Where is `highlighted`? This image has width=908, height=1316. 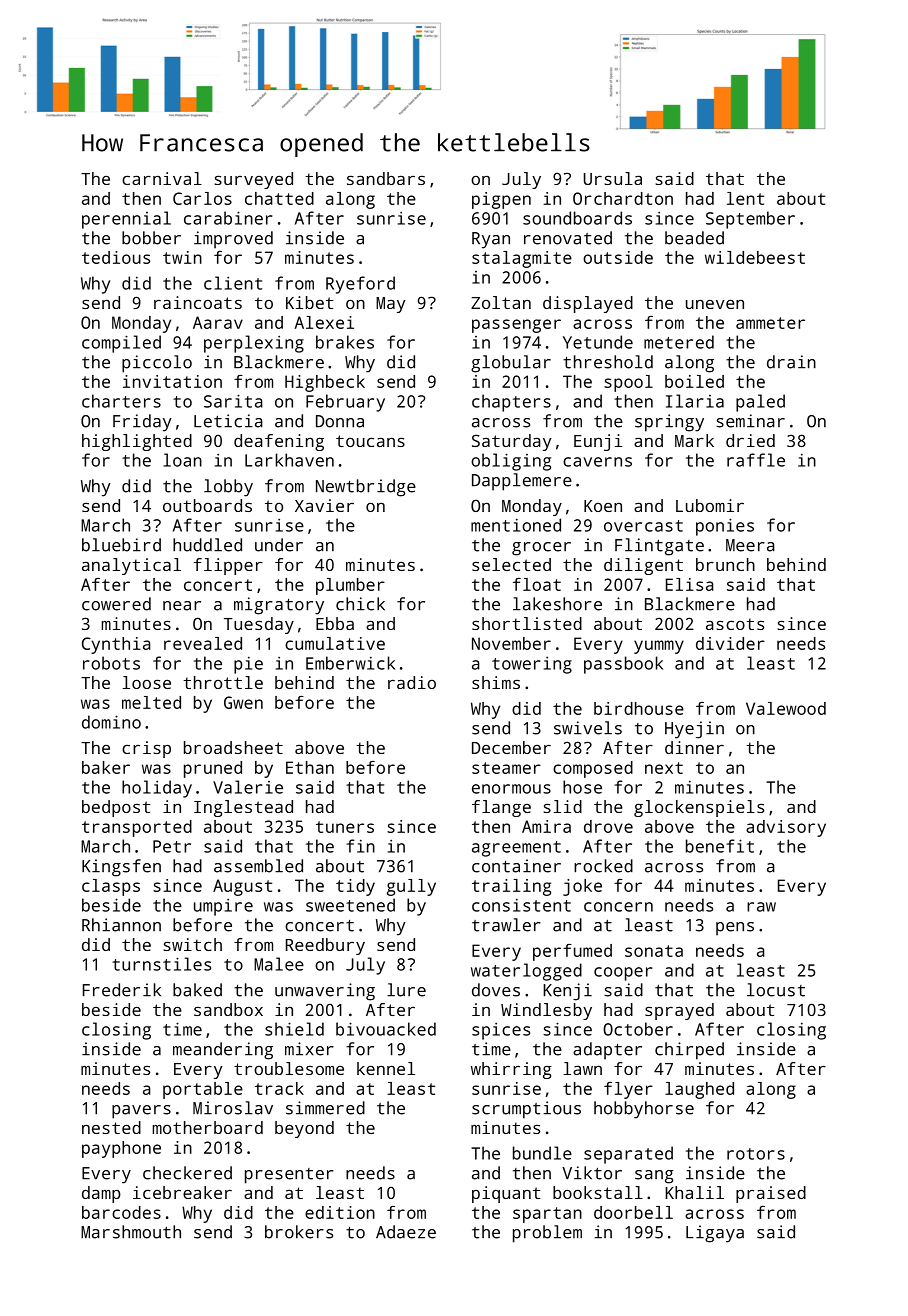
highlighted is located at coordinates (137, 442).
